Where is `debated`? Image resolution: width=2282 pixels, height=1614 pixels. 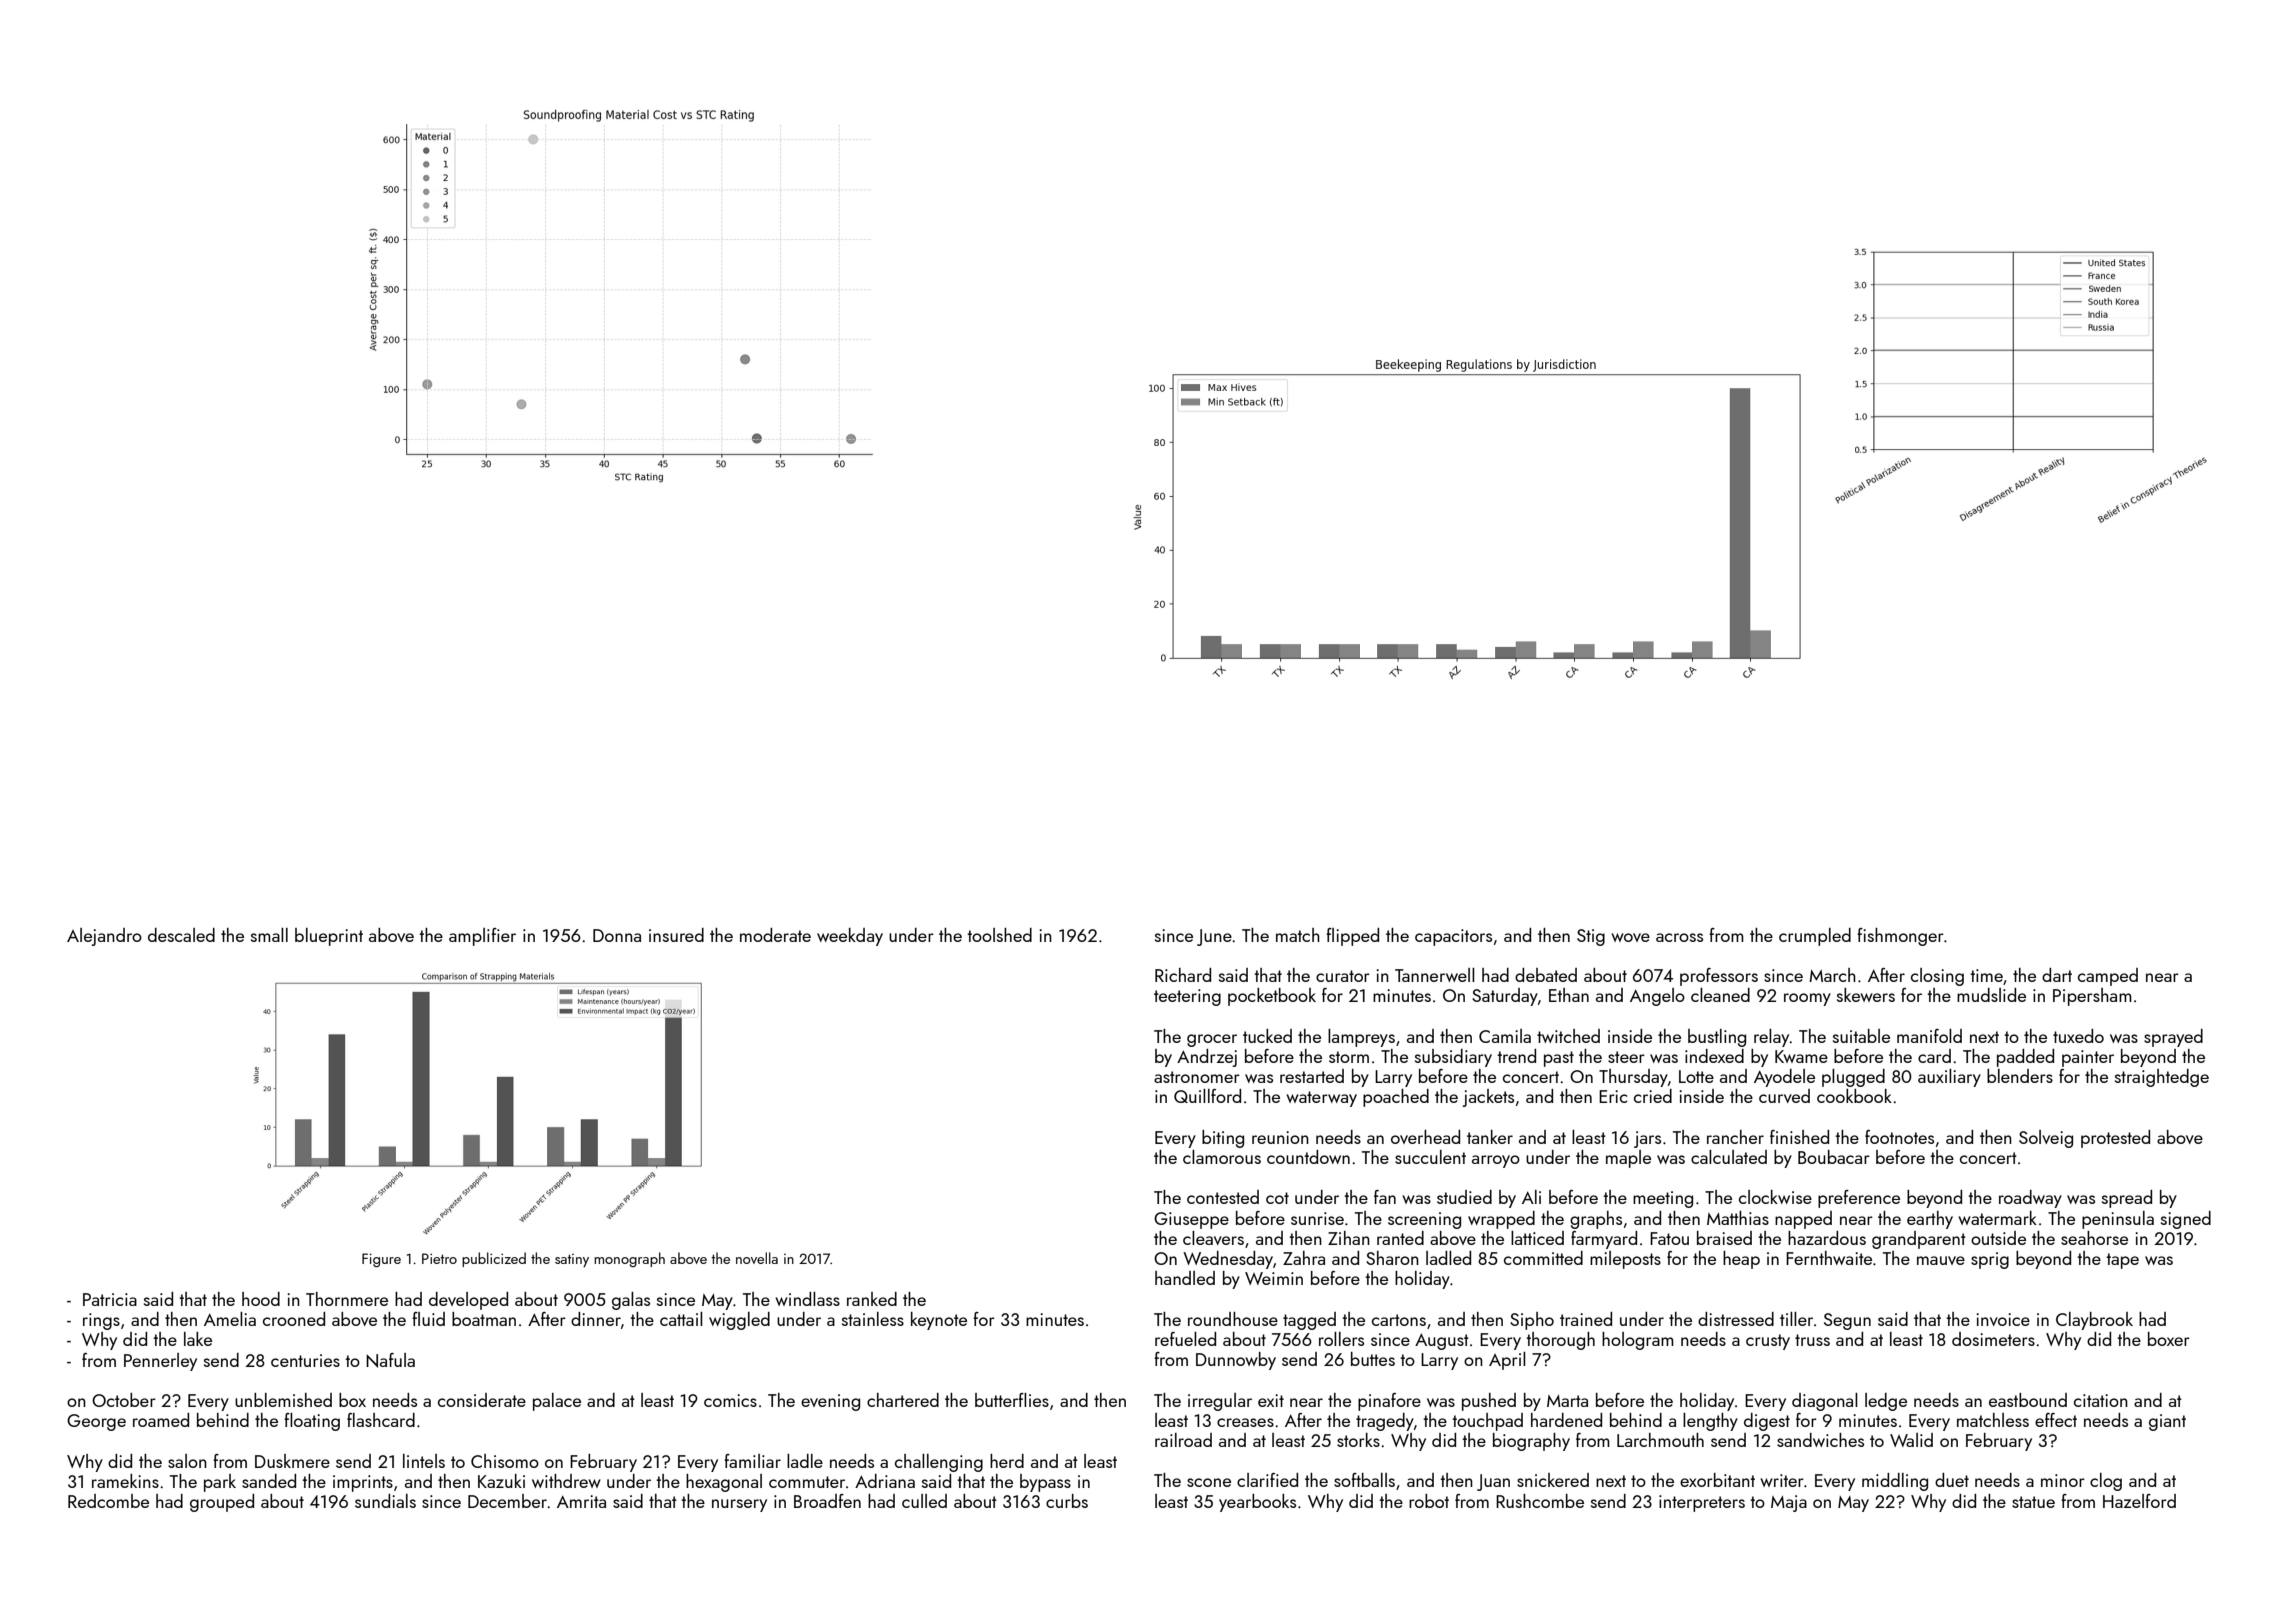
debated is located at coordinates (1546, 975).
